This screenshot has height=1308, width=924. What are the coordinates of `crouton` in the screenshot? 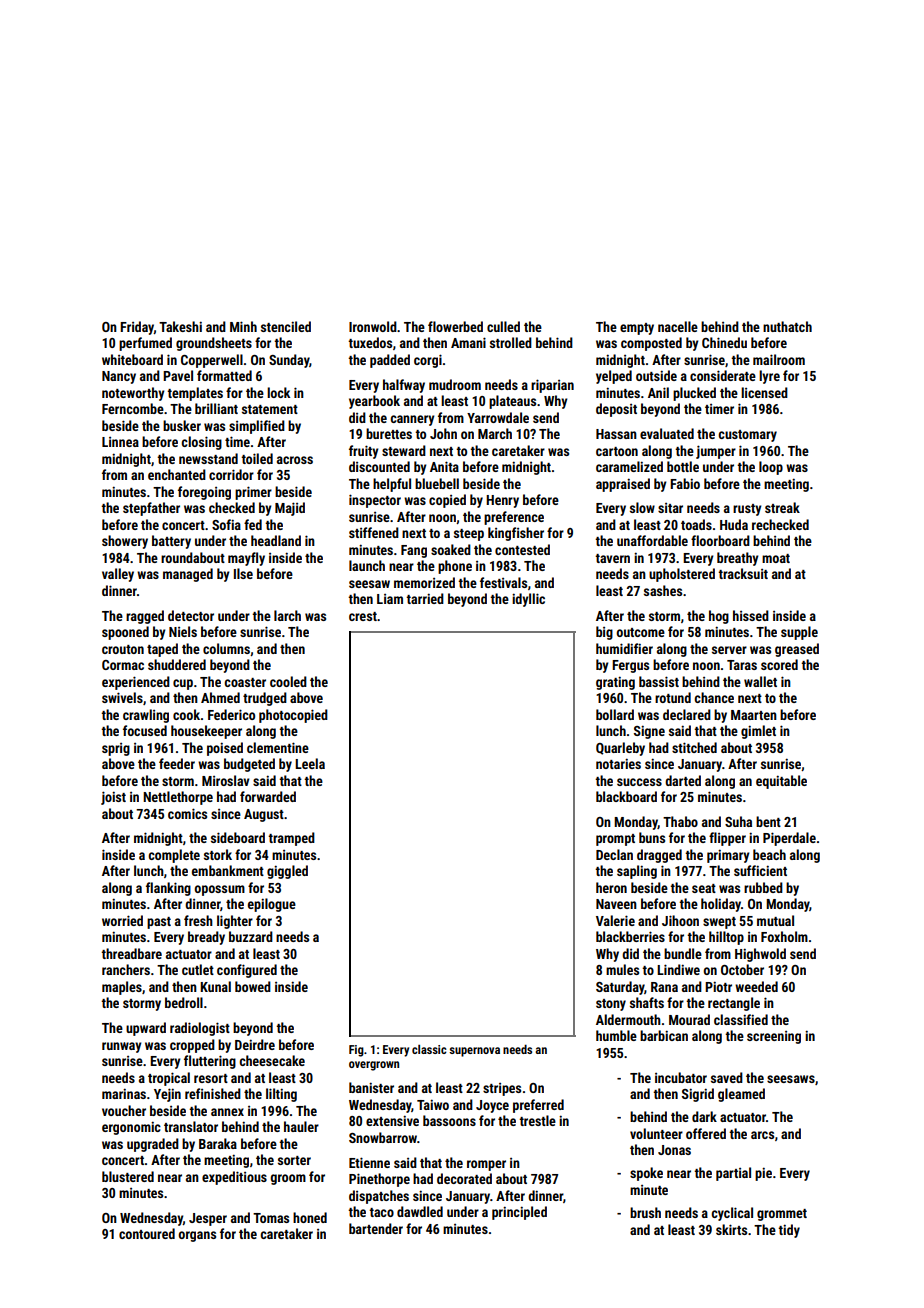 It's located at (123, 649).
